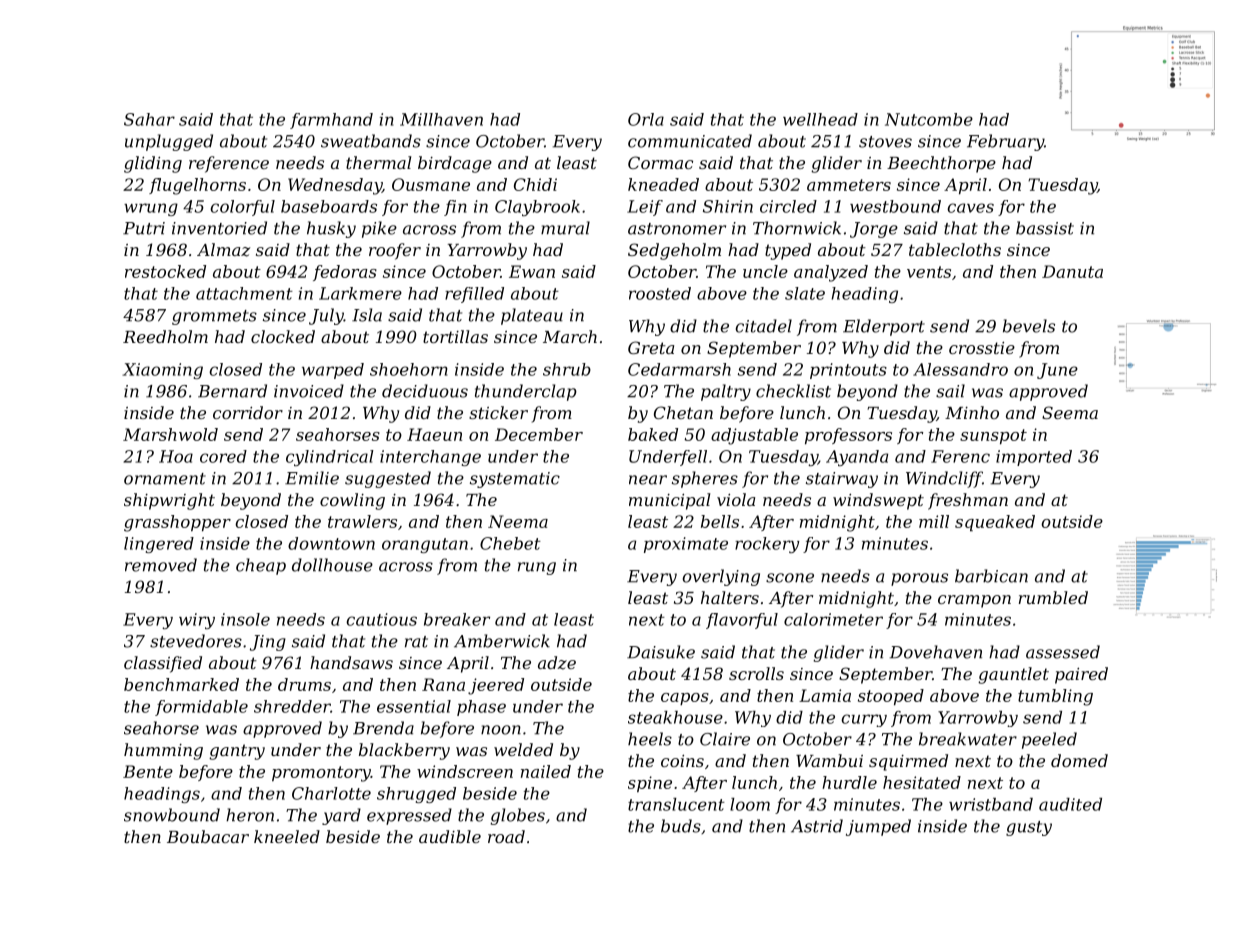 The width and height of the screenshot is (1233, 952). Describe the element at coordinates (416, 795) in the screenshot. I see `shrugged` at that location.
